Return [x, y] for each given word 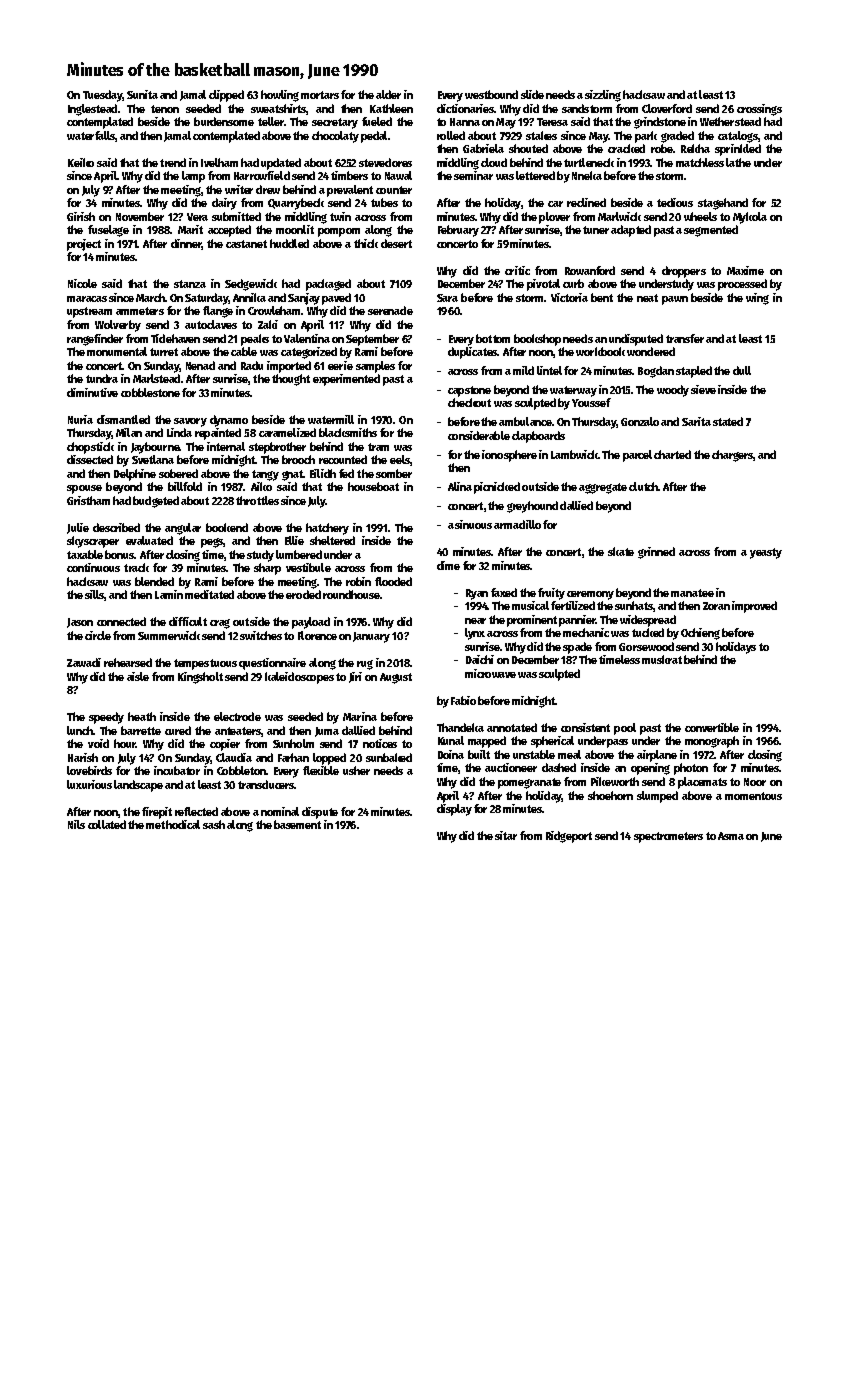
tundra [102, 378]
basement [297, 824]
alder [388, 94]
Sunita [142, 94]
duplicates [473, 353]
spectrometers [668, 837]
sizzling [603, 96]
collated [107, 824]
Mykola [750, 218]
